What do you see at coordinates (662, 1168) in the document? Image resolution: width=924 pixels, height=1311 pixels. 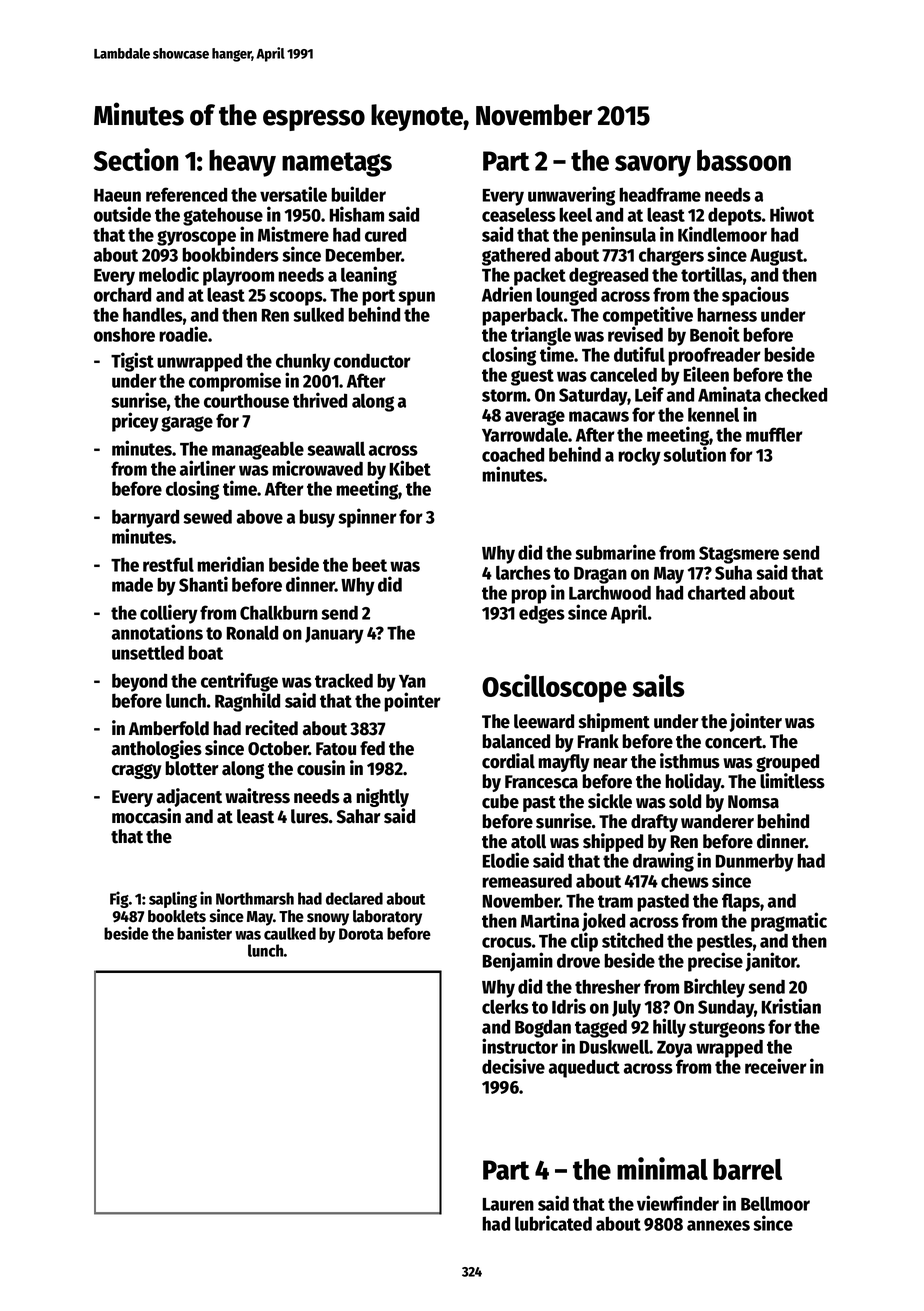 I see `minimal` at bounding box center [662, 1168].
